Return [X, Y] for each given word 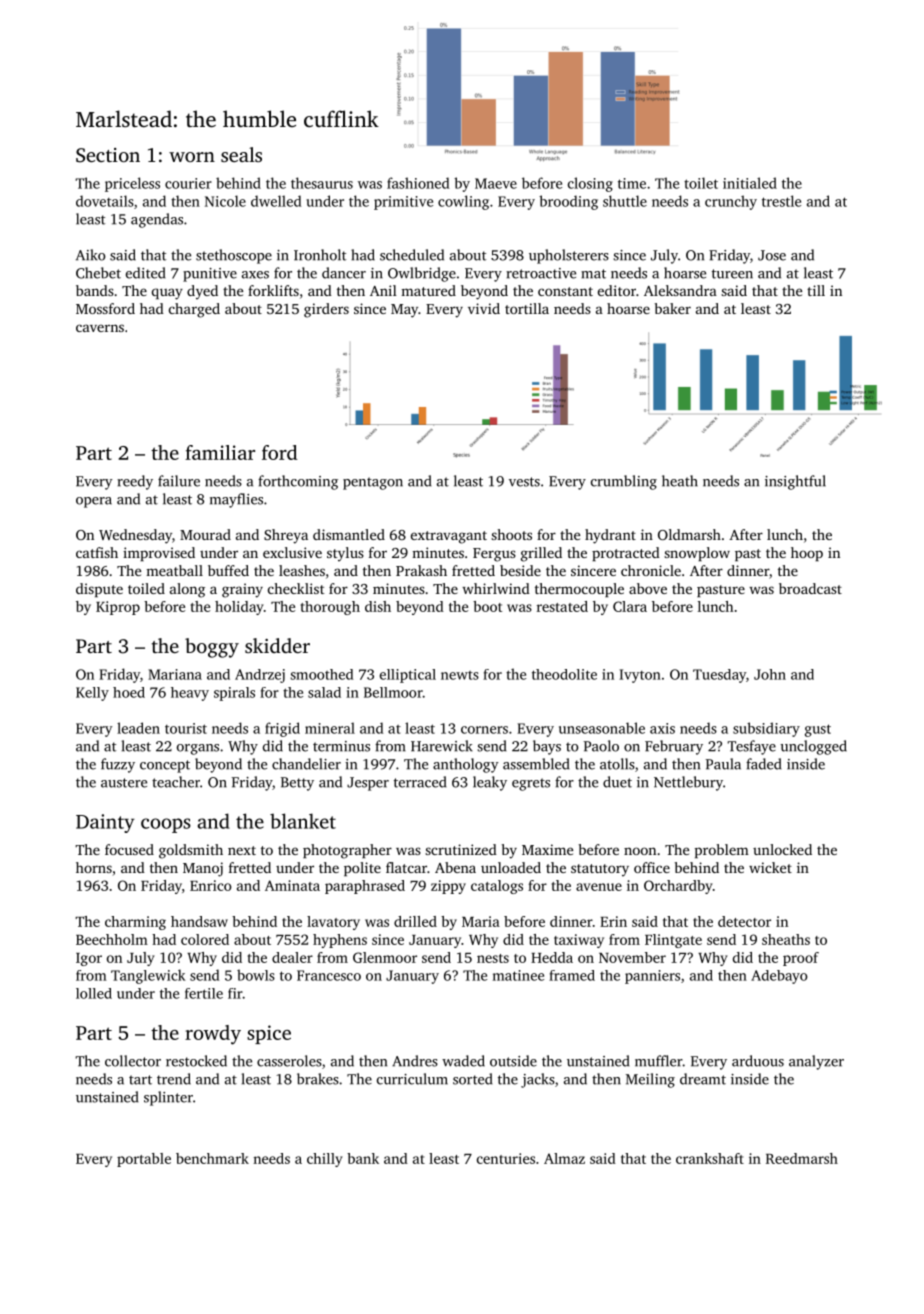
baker [673, 308]
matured [428, 290]
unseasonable [602, 728]
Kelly [92, 694]
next [242, 850]
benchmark [212, 1158]
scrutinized [461, 849]
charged [194, 310]
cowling [463, 202]
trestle [781, 201]
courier [188, 183]
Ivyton [640, 676]
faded [764, 764]
